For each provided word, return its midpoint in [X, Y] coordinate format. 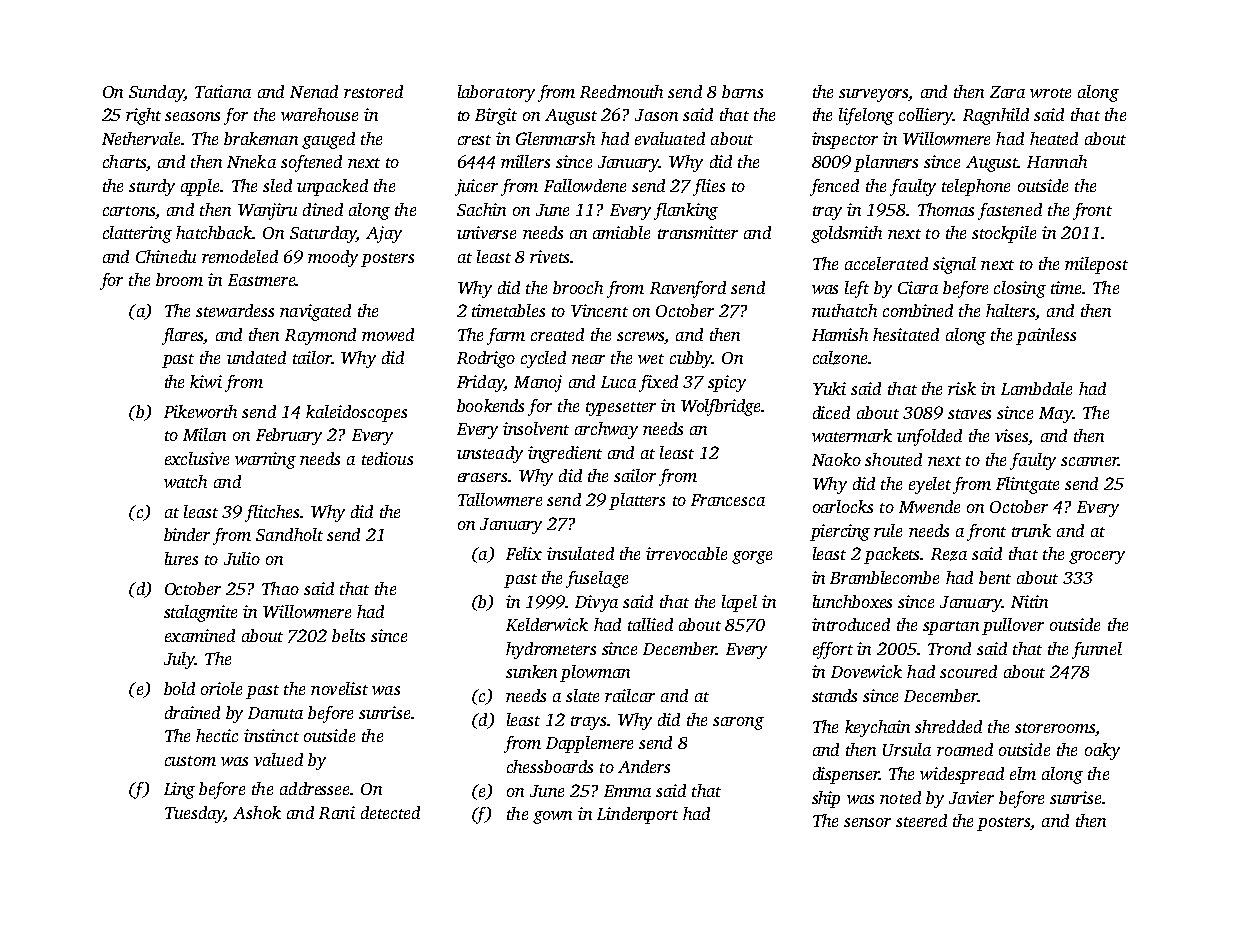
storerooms [1055, 728]
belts [348, 635]
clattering [137, 234]
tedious [387, 458]
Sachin [481, 209]
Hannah [1057, 161]
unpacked [332, 187]
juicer [476, 187]
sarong [738, 723]
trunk [1031, 530]
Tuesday [195, 814]
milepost [1096, 265]
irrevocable [686, 553]
